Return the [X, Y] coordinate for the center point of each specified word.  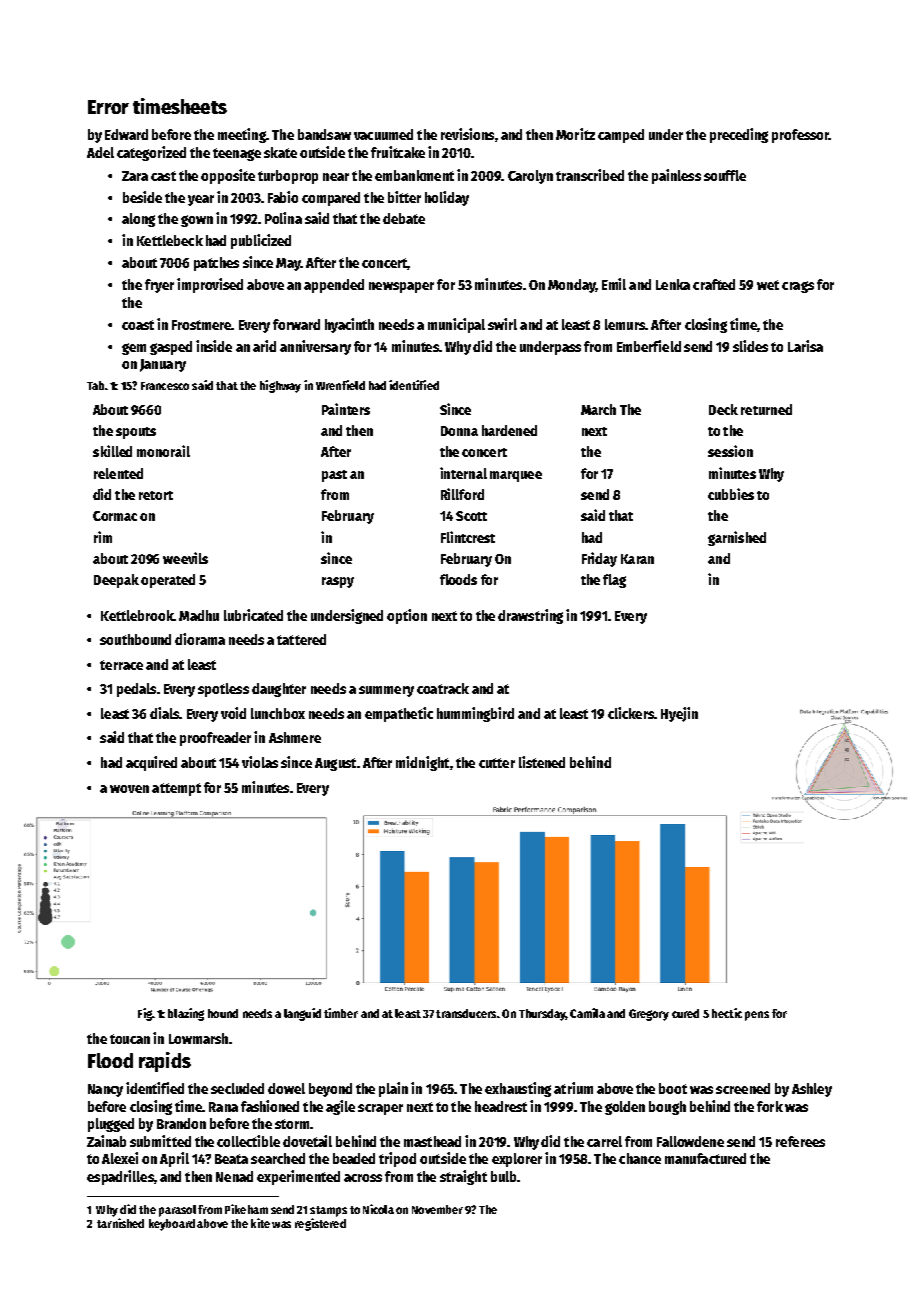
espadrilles [120, 1177]
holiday [447, 198]
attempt [176, 789]
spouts [136, 433]
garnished [737, 538]
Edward [126, 134]
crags [798, 287]
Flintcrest [468, 537]
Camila [587, 1013]
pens [757, 1016]
